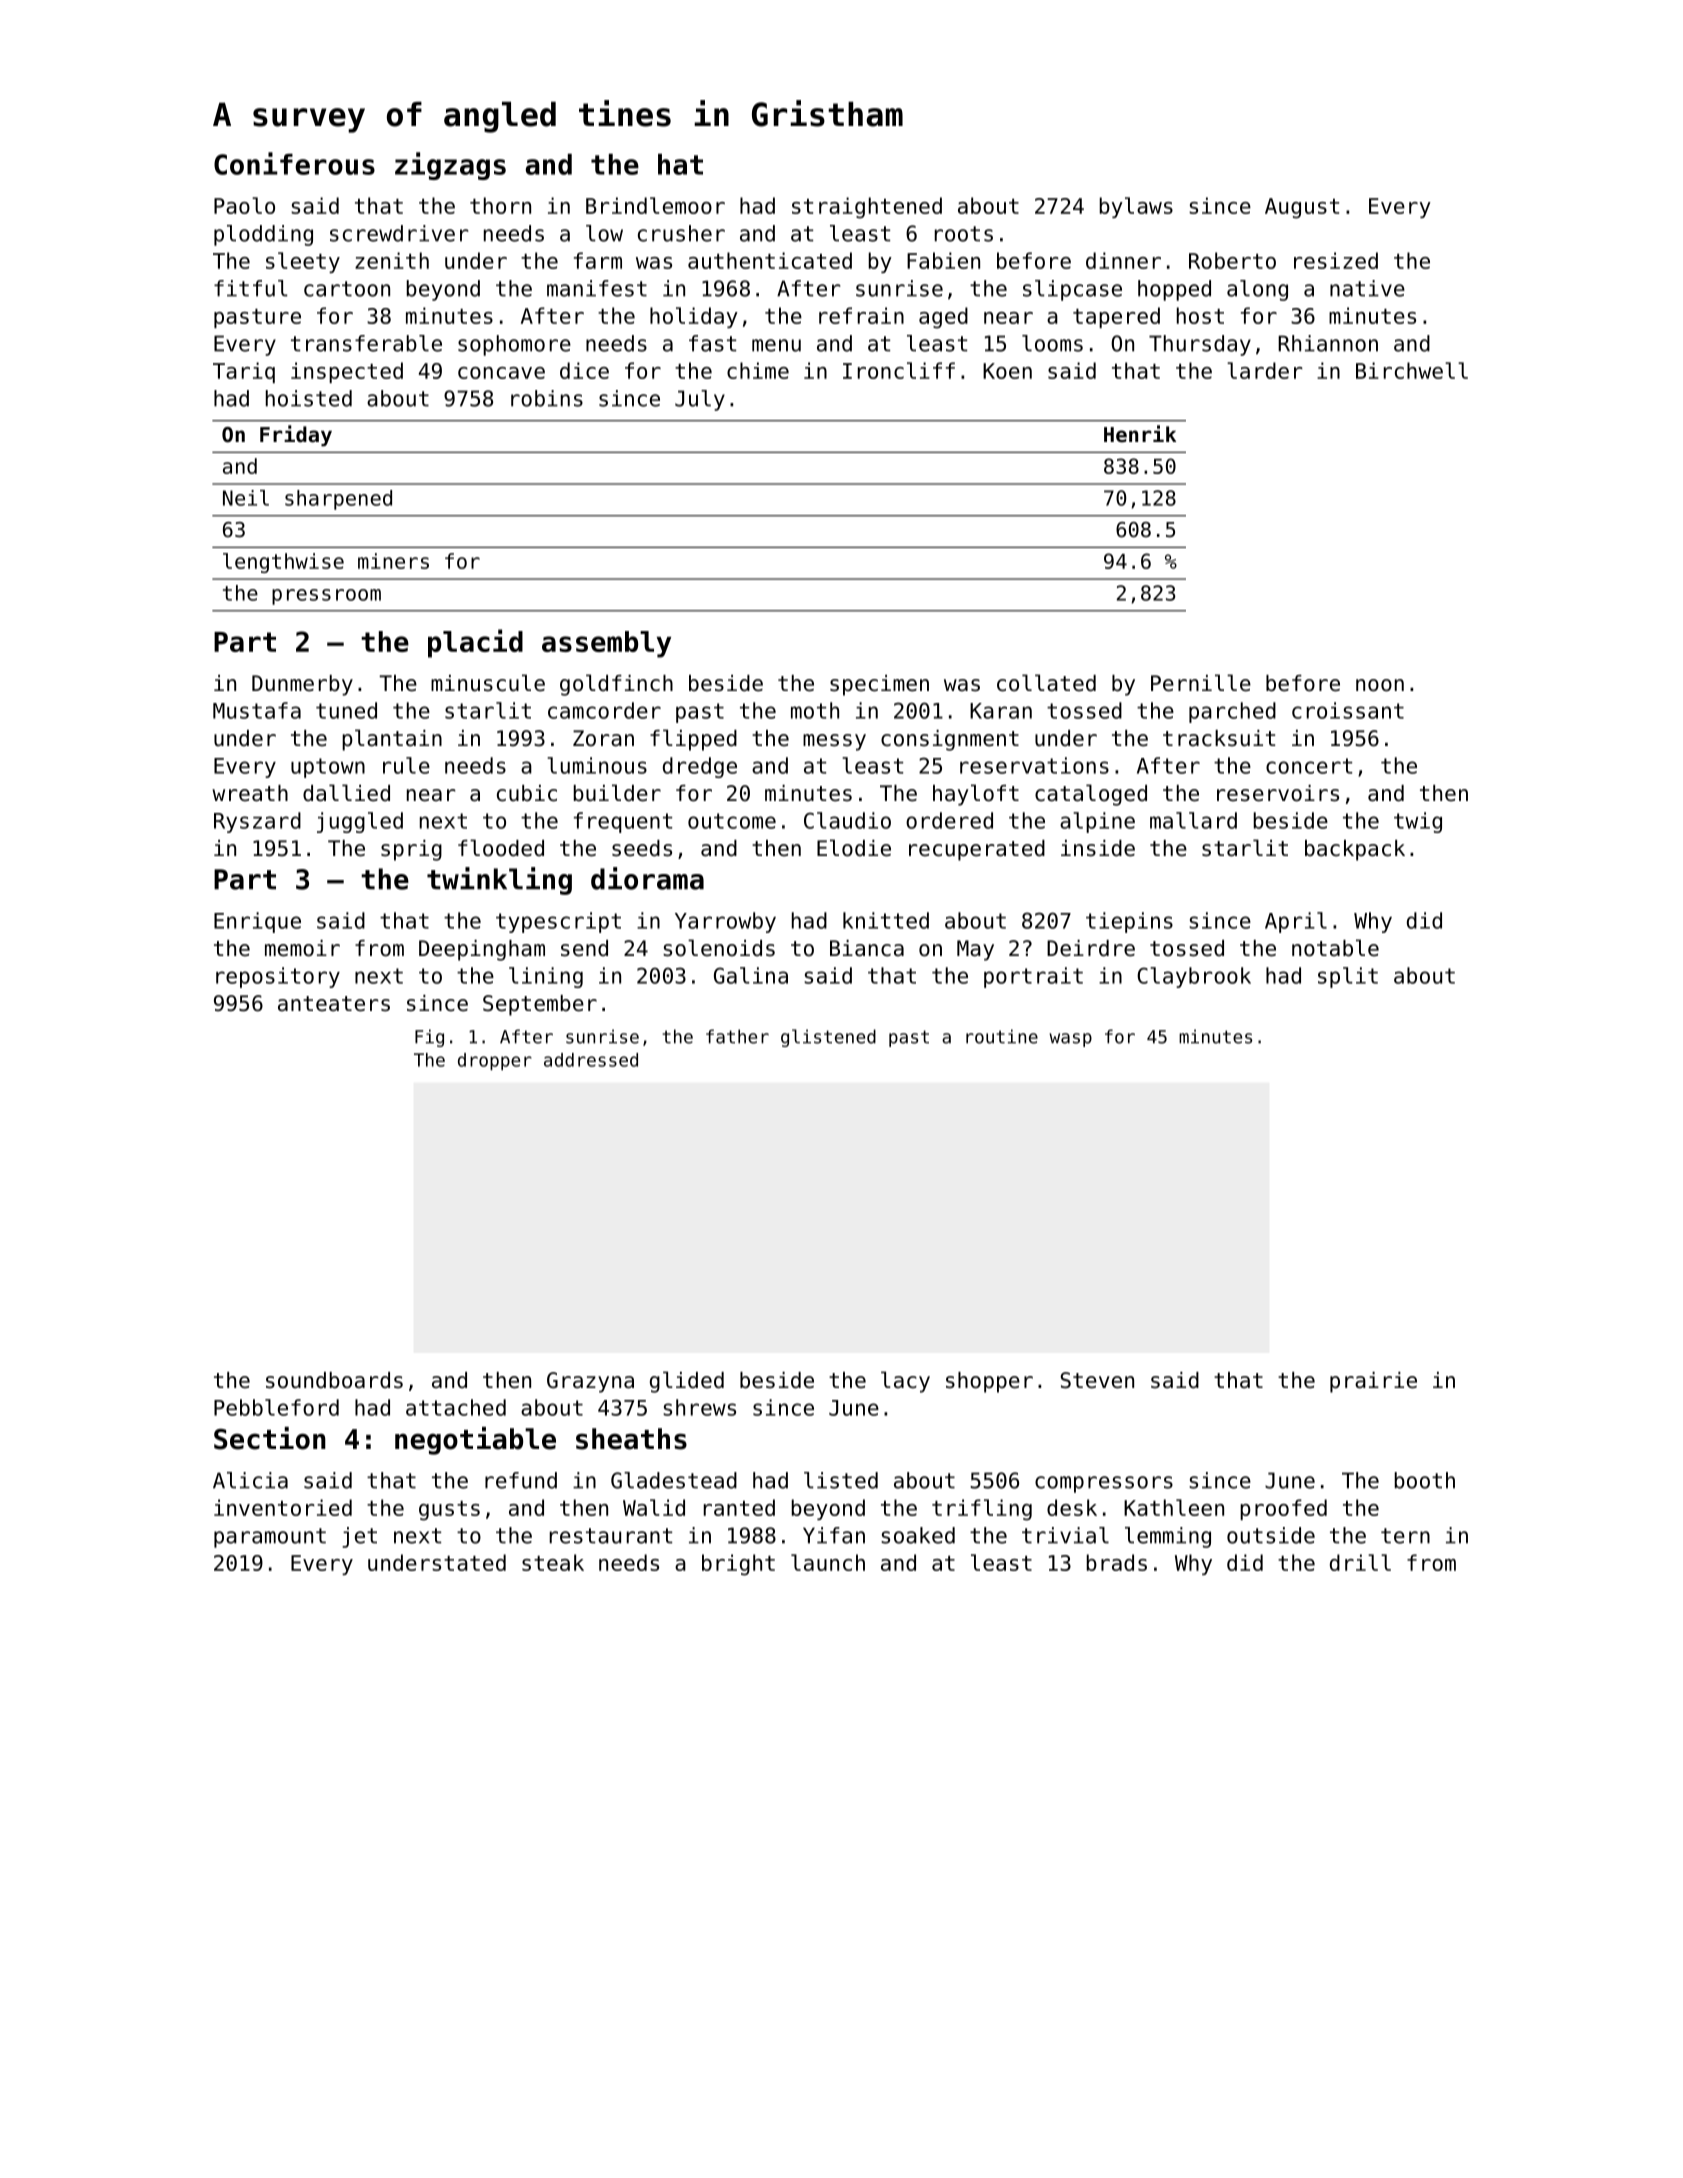 The width and height of the screenshot is (1683, 2178). I want to click on Brindlemoor, so click(655, 205).
